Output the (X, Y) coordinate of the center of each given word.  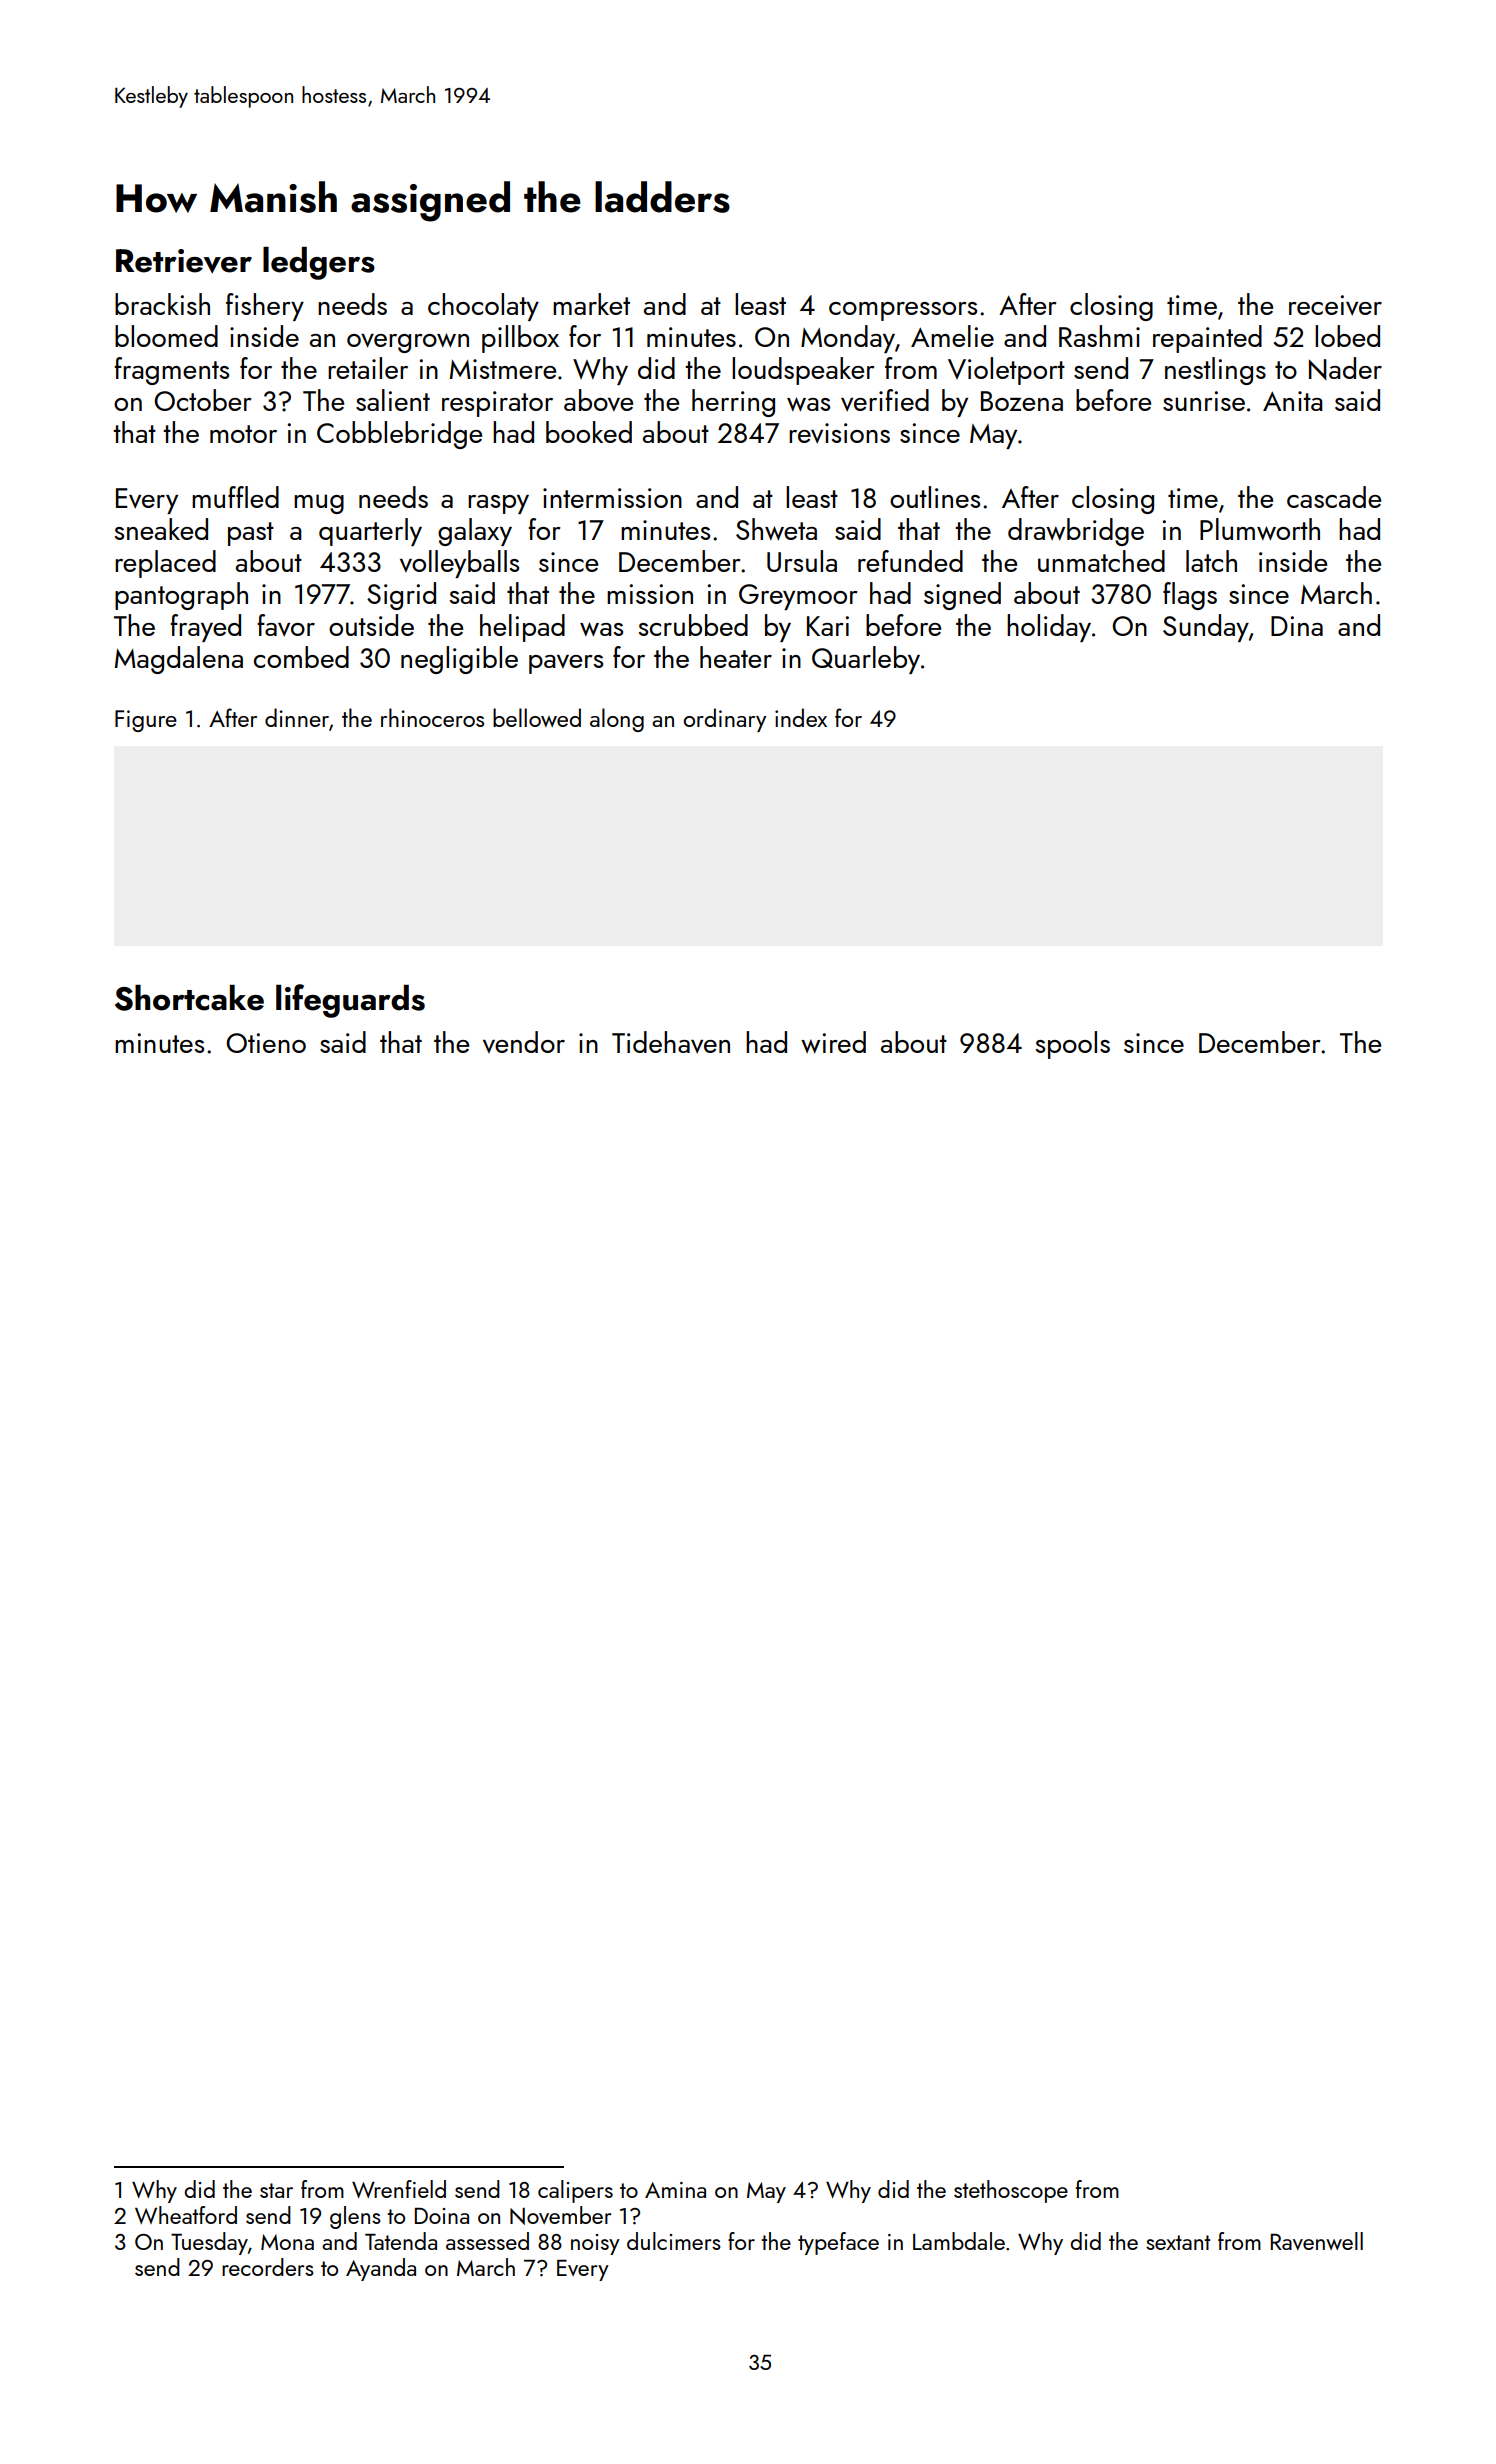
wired (833, 1042)
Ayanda (381, 2269)
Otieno (266, 1043)
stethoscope (1011, 2191)
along (617, 720)
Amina (675, 2190)
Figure (146, 721)
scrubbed (693, 625)
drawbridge (1076, 532)
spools (1073, 1045)
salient (393, 400)
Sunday (1206, 628)
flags (1190, 596)
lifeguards (350, 1001)
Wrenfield (399, 2189)
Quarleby (866, 660)
